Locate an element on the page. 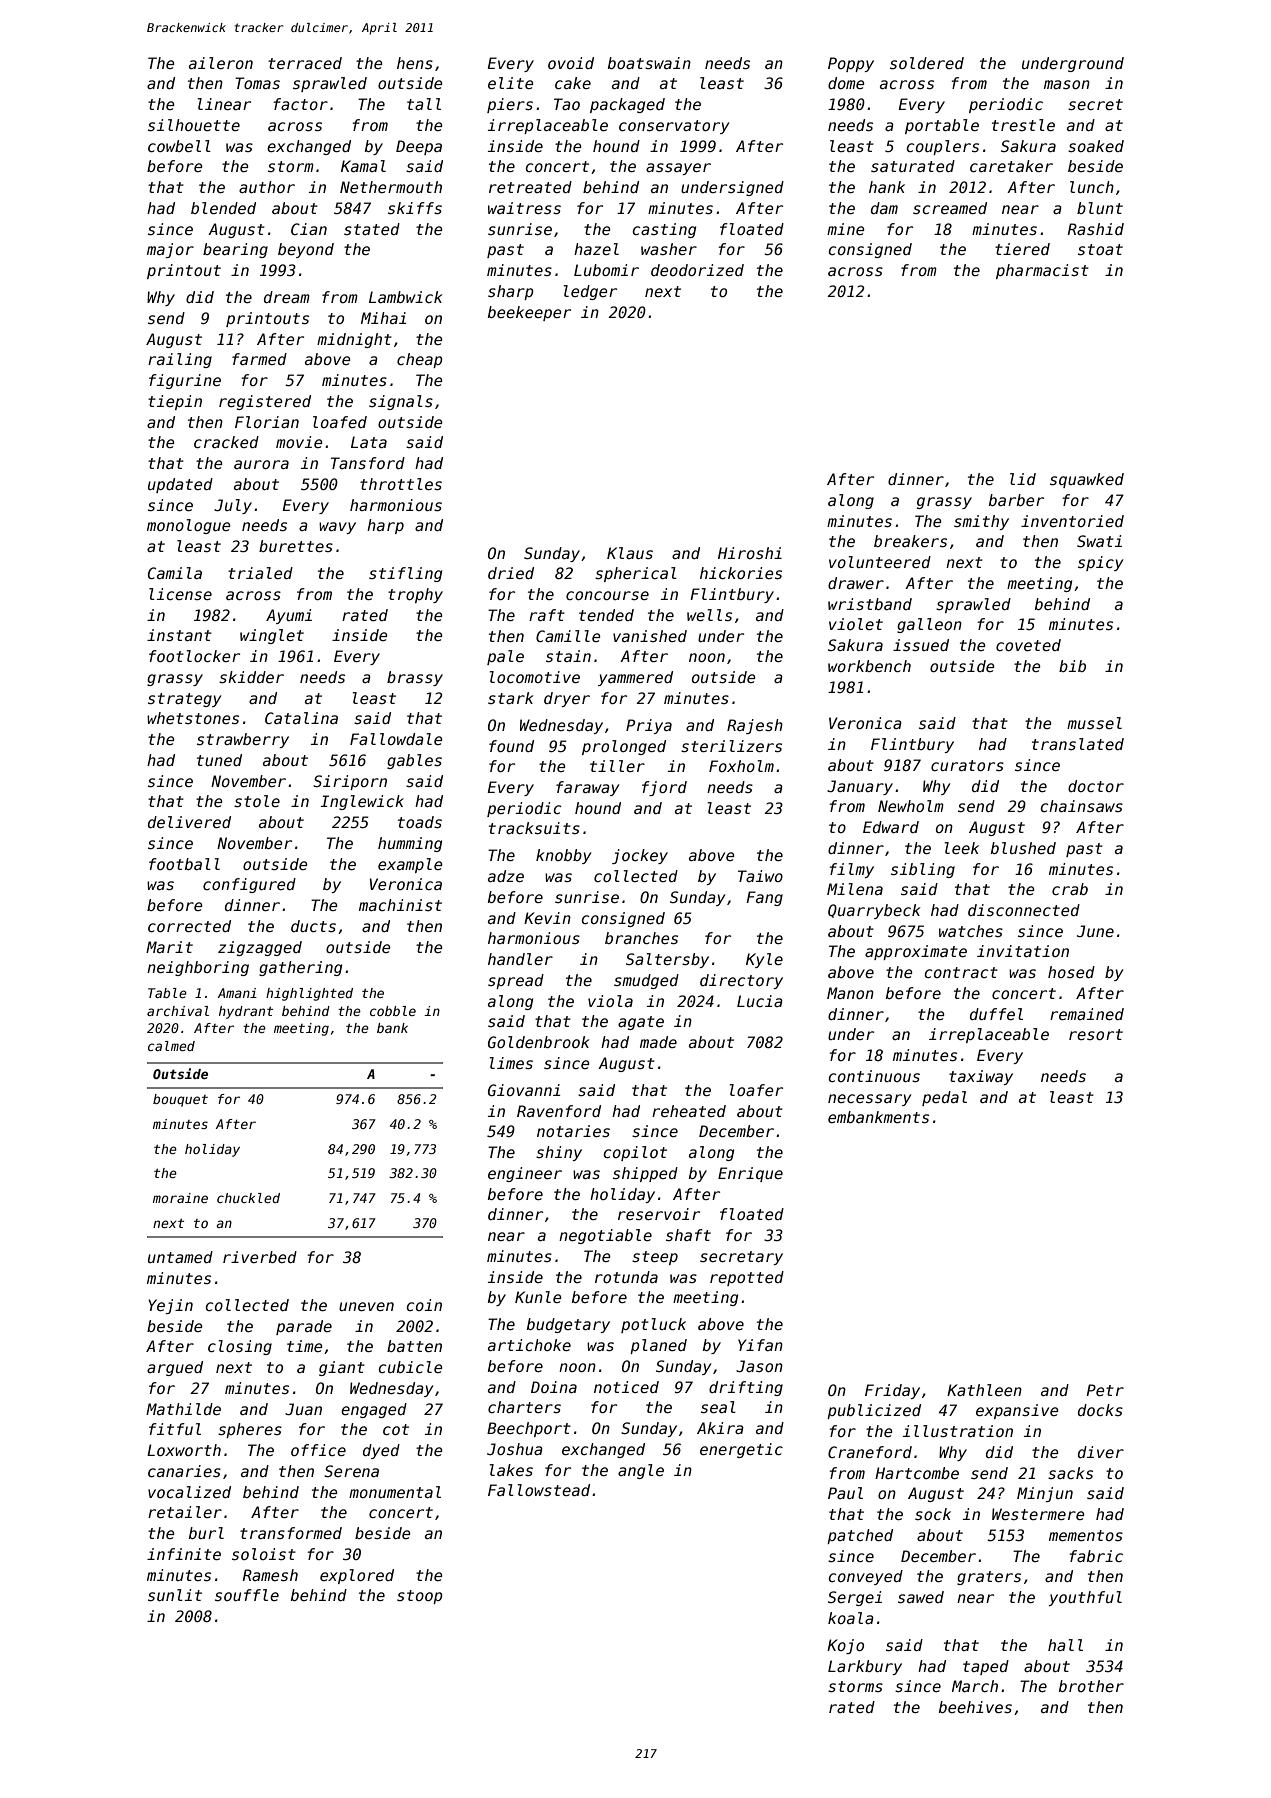 Image resolution: width=1271 pixels, height=1798 pixels. aileron is located at coordinates (221, 63).
